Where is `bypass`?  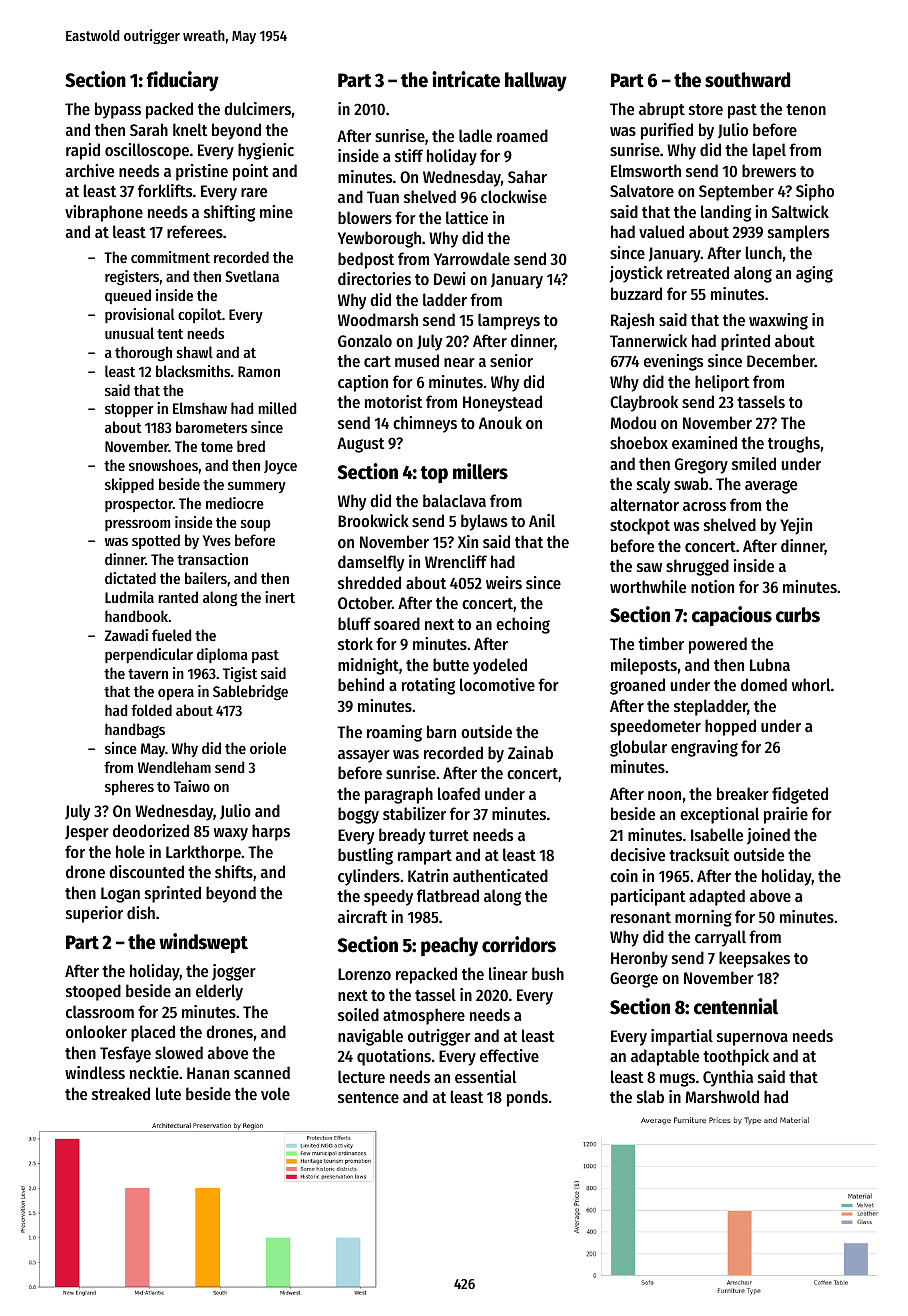 bypass is located at coordinates (118, 110).
